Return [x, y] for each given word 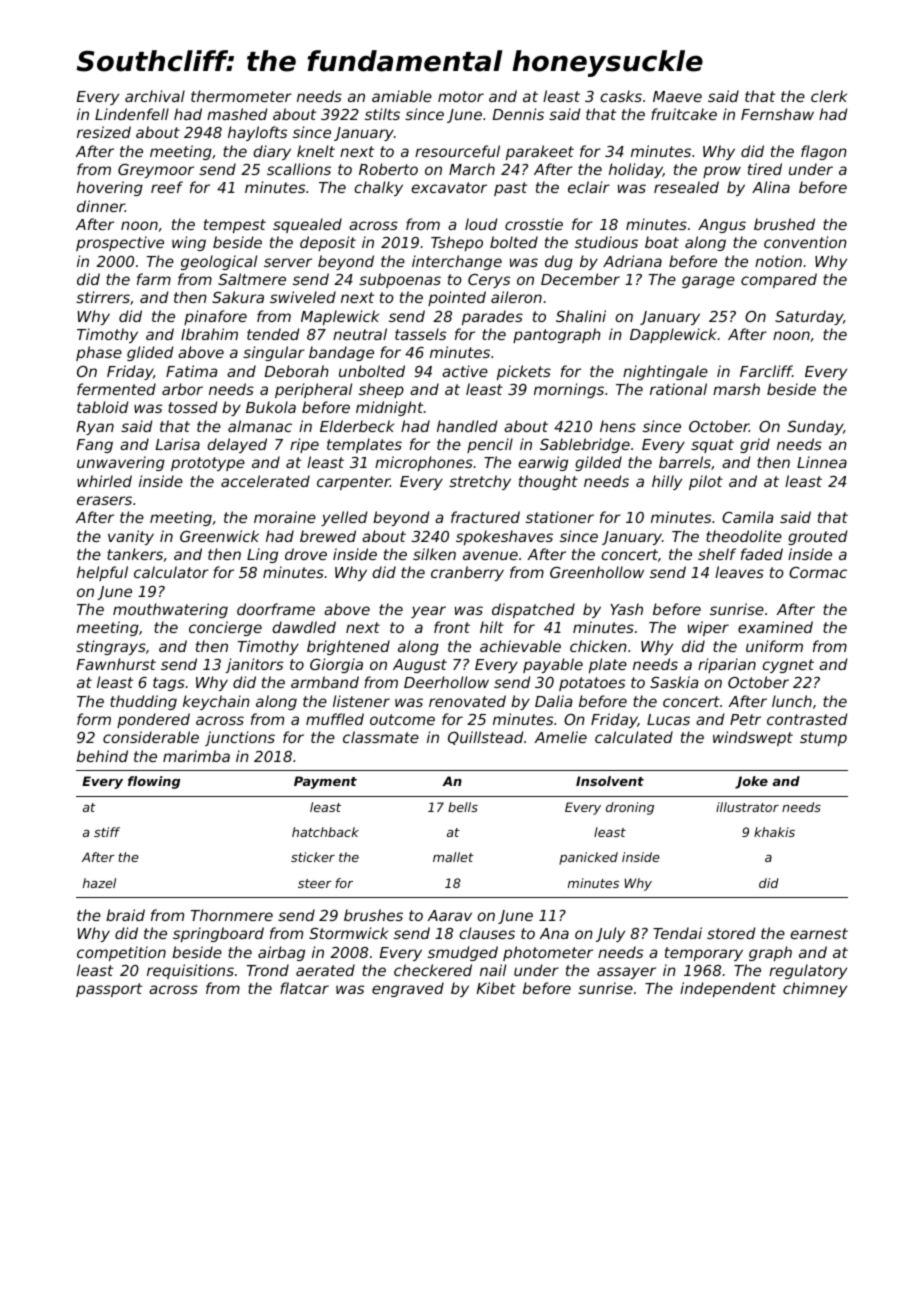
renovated [467, 701]
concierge [225, 628]
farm [154, 279]
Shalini [581, 316]
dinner [101, 206]
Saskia [674, 682]
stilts [382, 114]
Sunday [815, 427]
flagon [824, 152]
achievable [520, 646]
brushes [373, 915]
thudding [143, 702]
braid [125, 915]
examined [775, 627]
